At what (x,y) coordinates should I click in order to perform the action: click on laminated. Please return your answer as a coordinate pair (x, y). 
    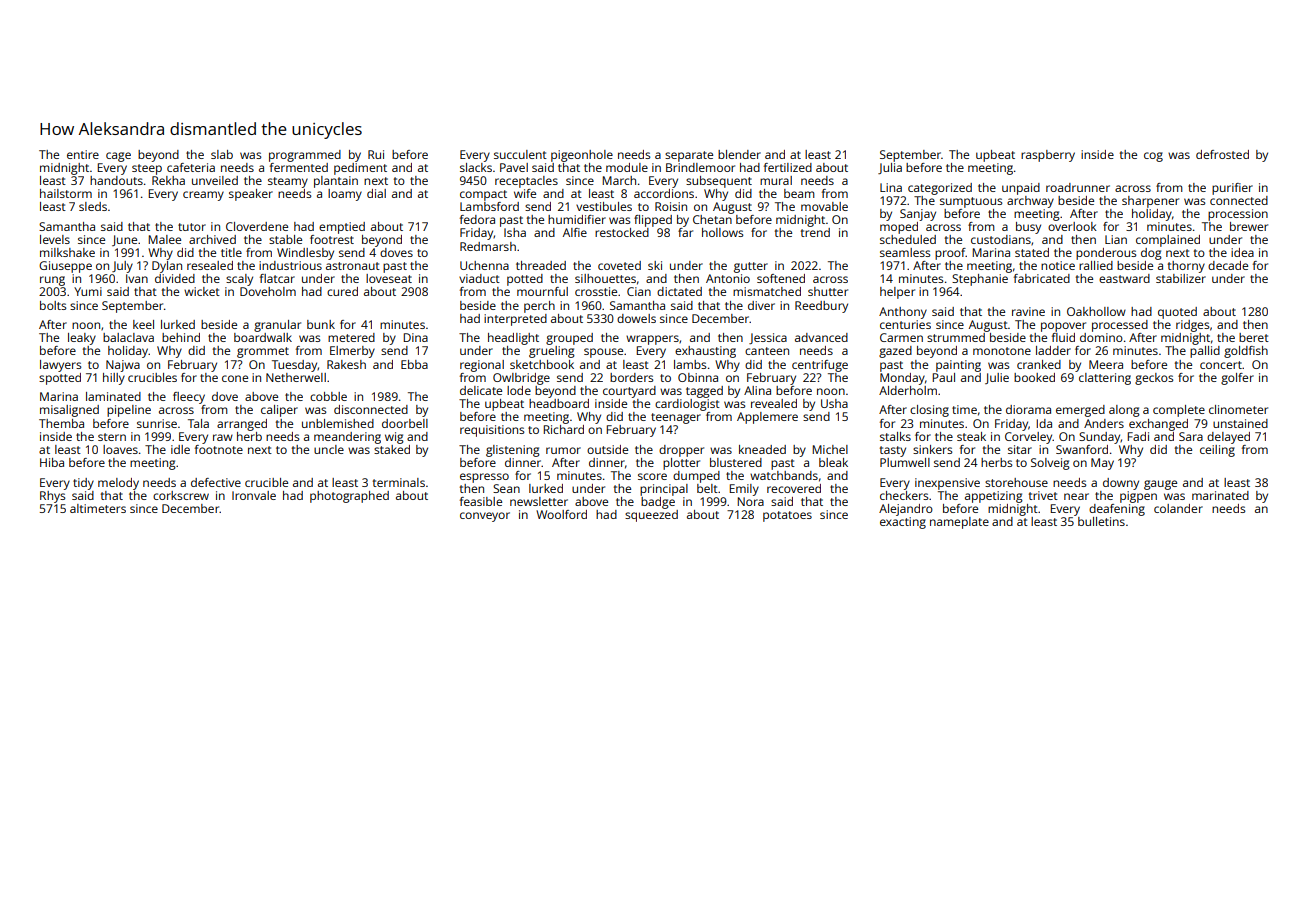
    Looking at the image, I should click on (113, 396).
